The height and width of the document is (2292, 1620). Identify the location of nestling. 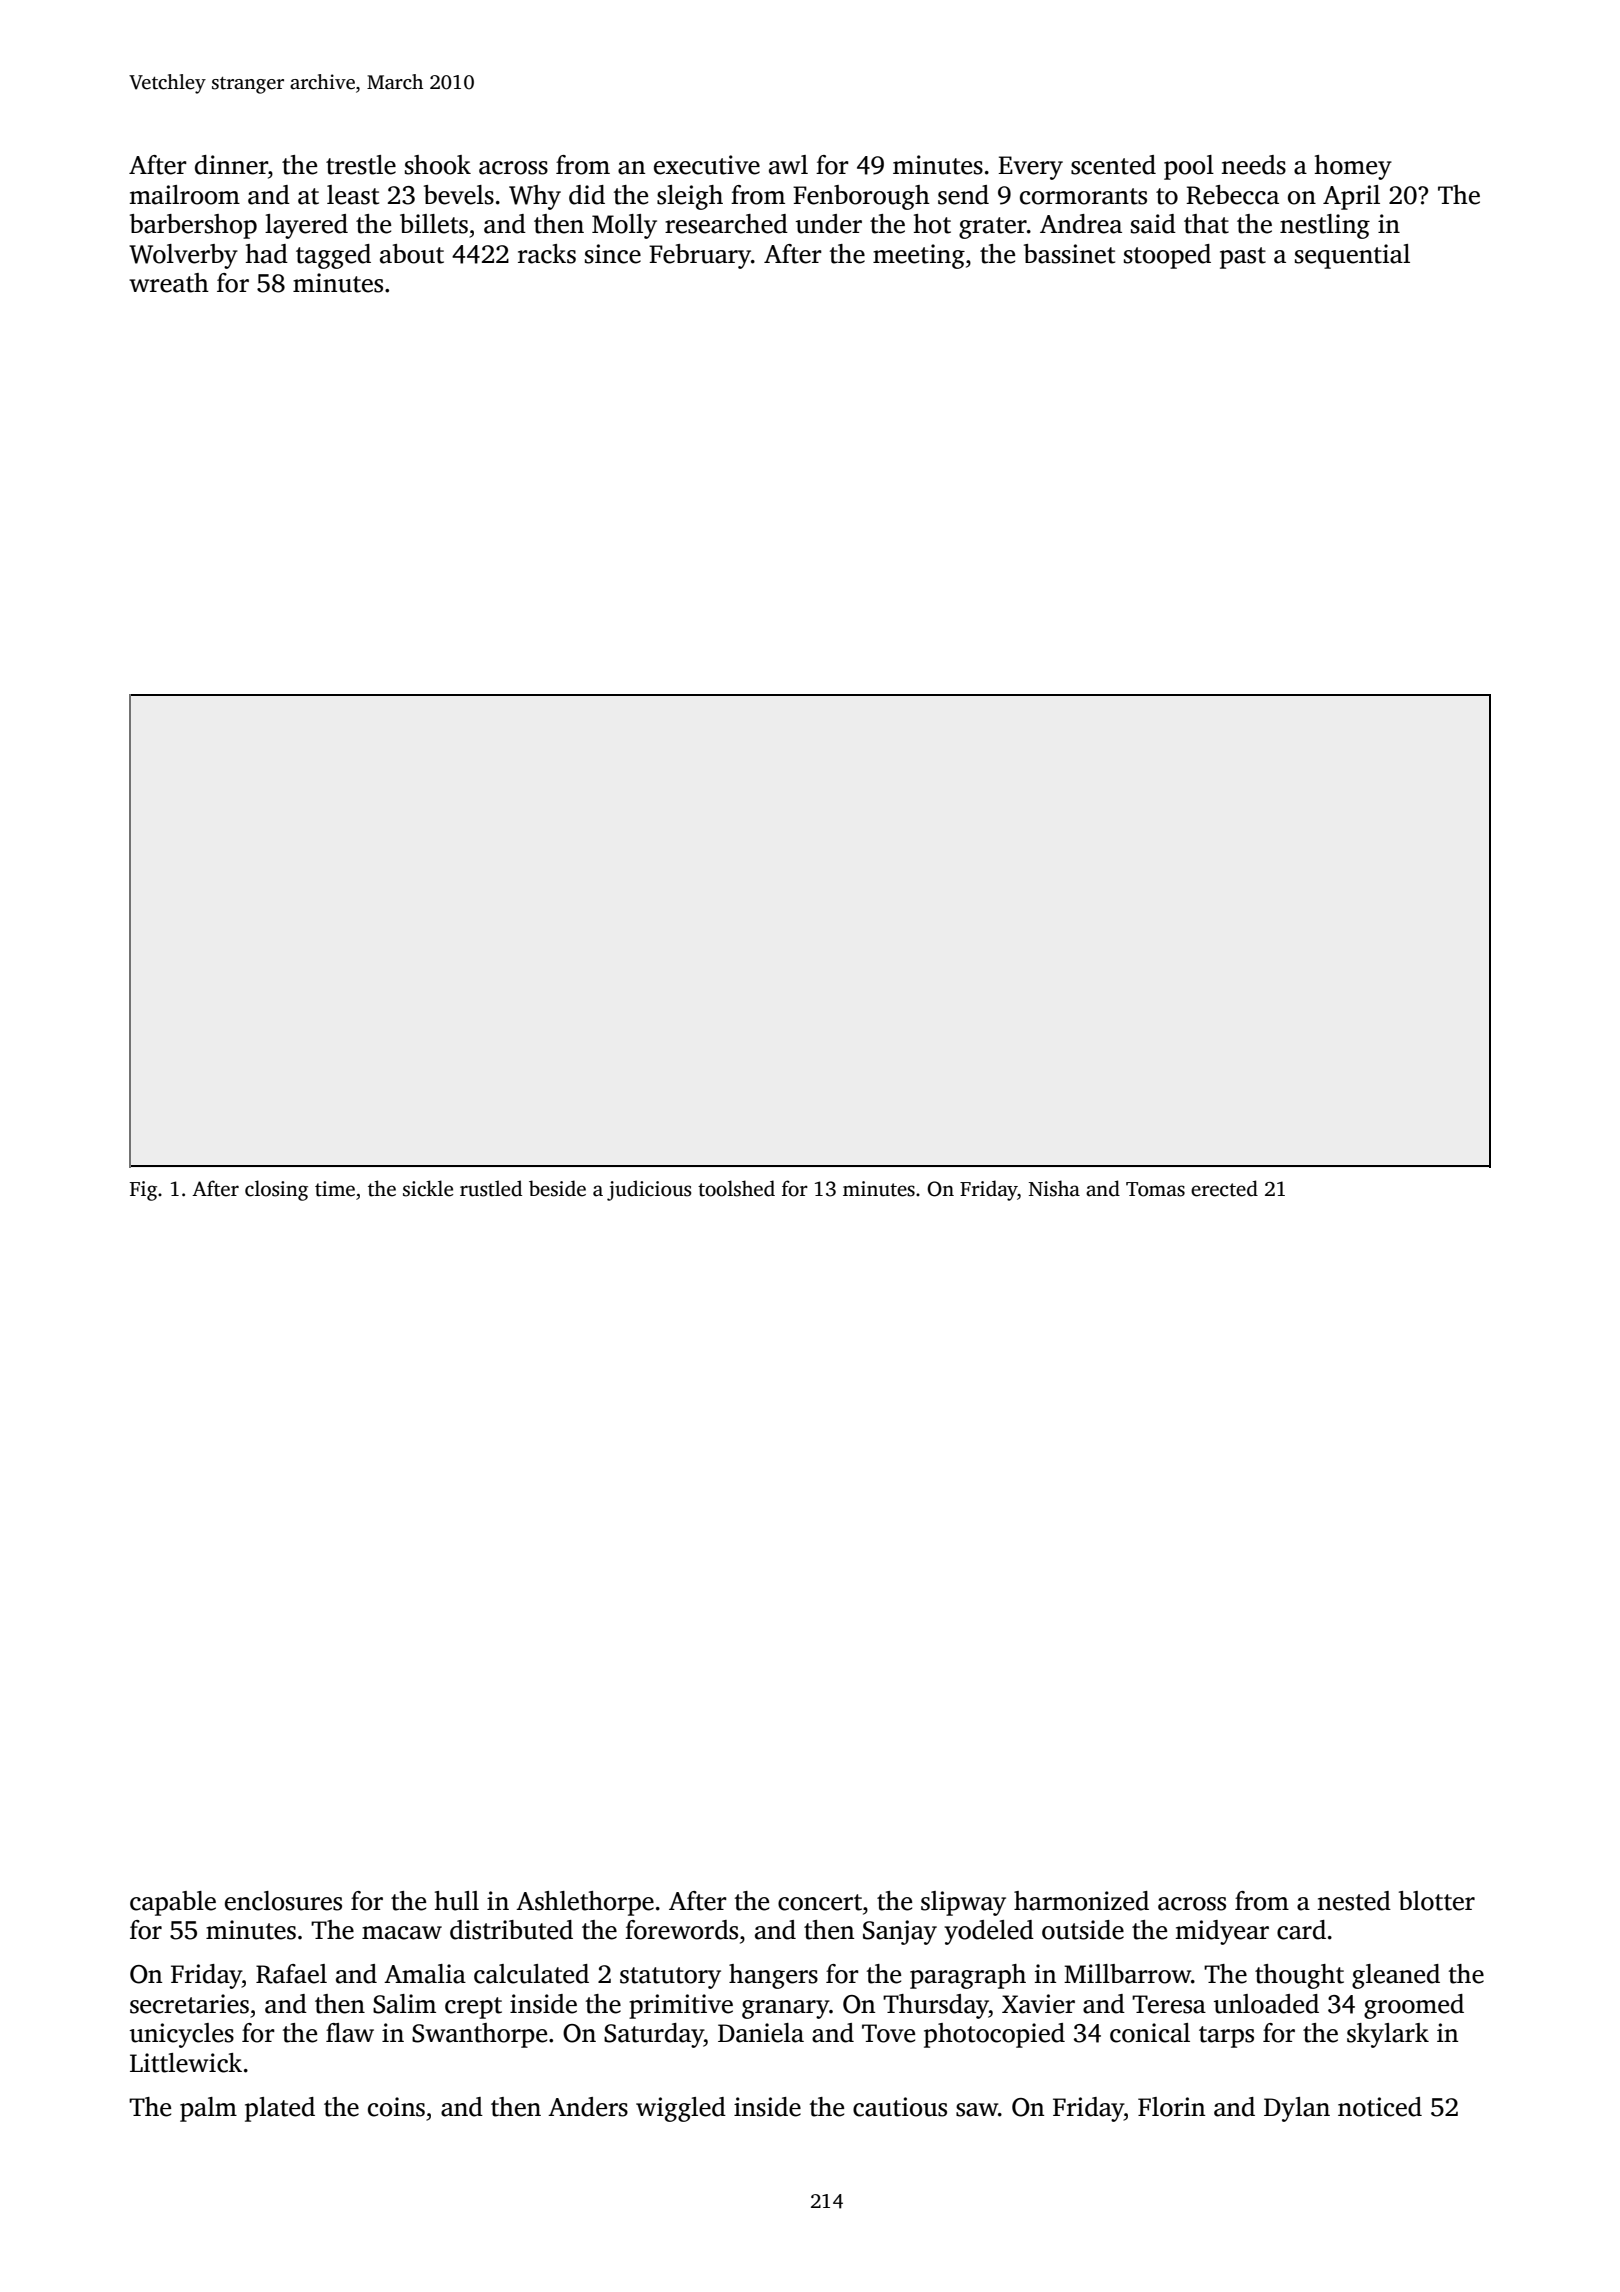
(1325, 226).
